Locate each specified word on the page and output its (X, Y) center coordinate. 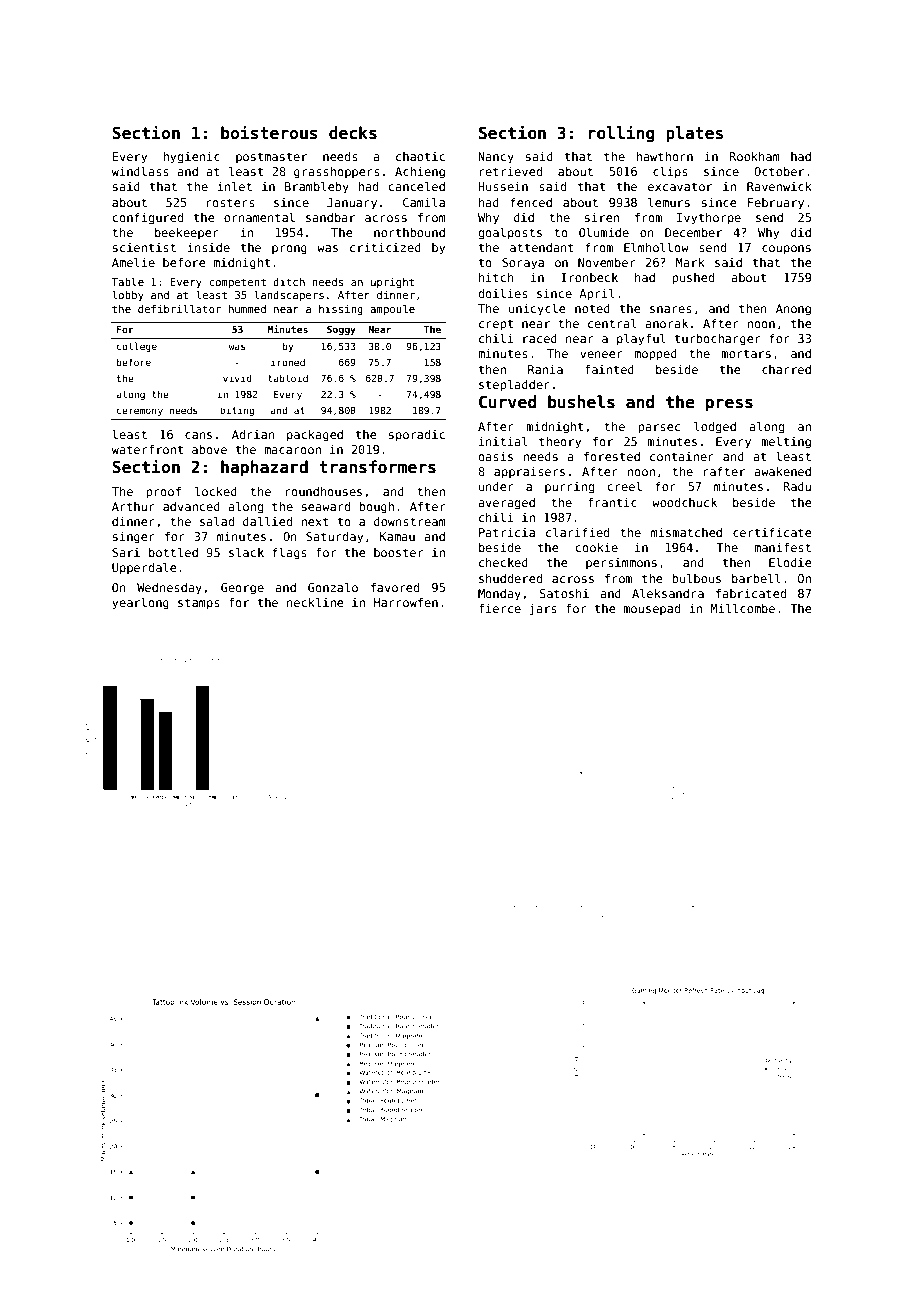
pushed (693, 279)
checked (503, 562)
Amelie (133, 262)
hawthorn (664, 156)
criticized (385, 247)
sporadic (417, 436)
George (242, 589)
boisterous (269, 132)
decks (353, 133)
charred (786, 369)
